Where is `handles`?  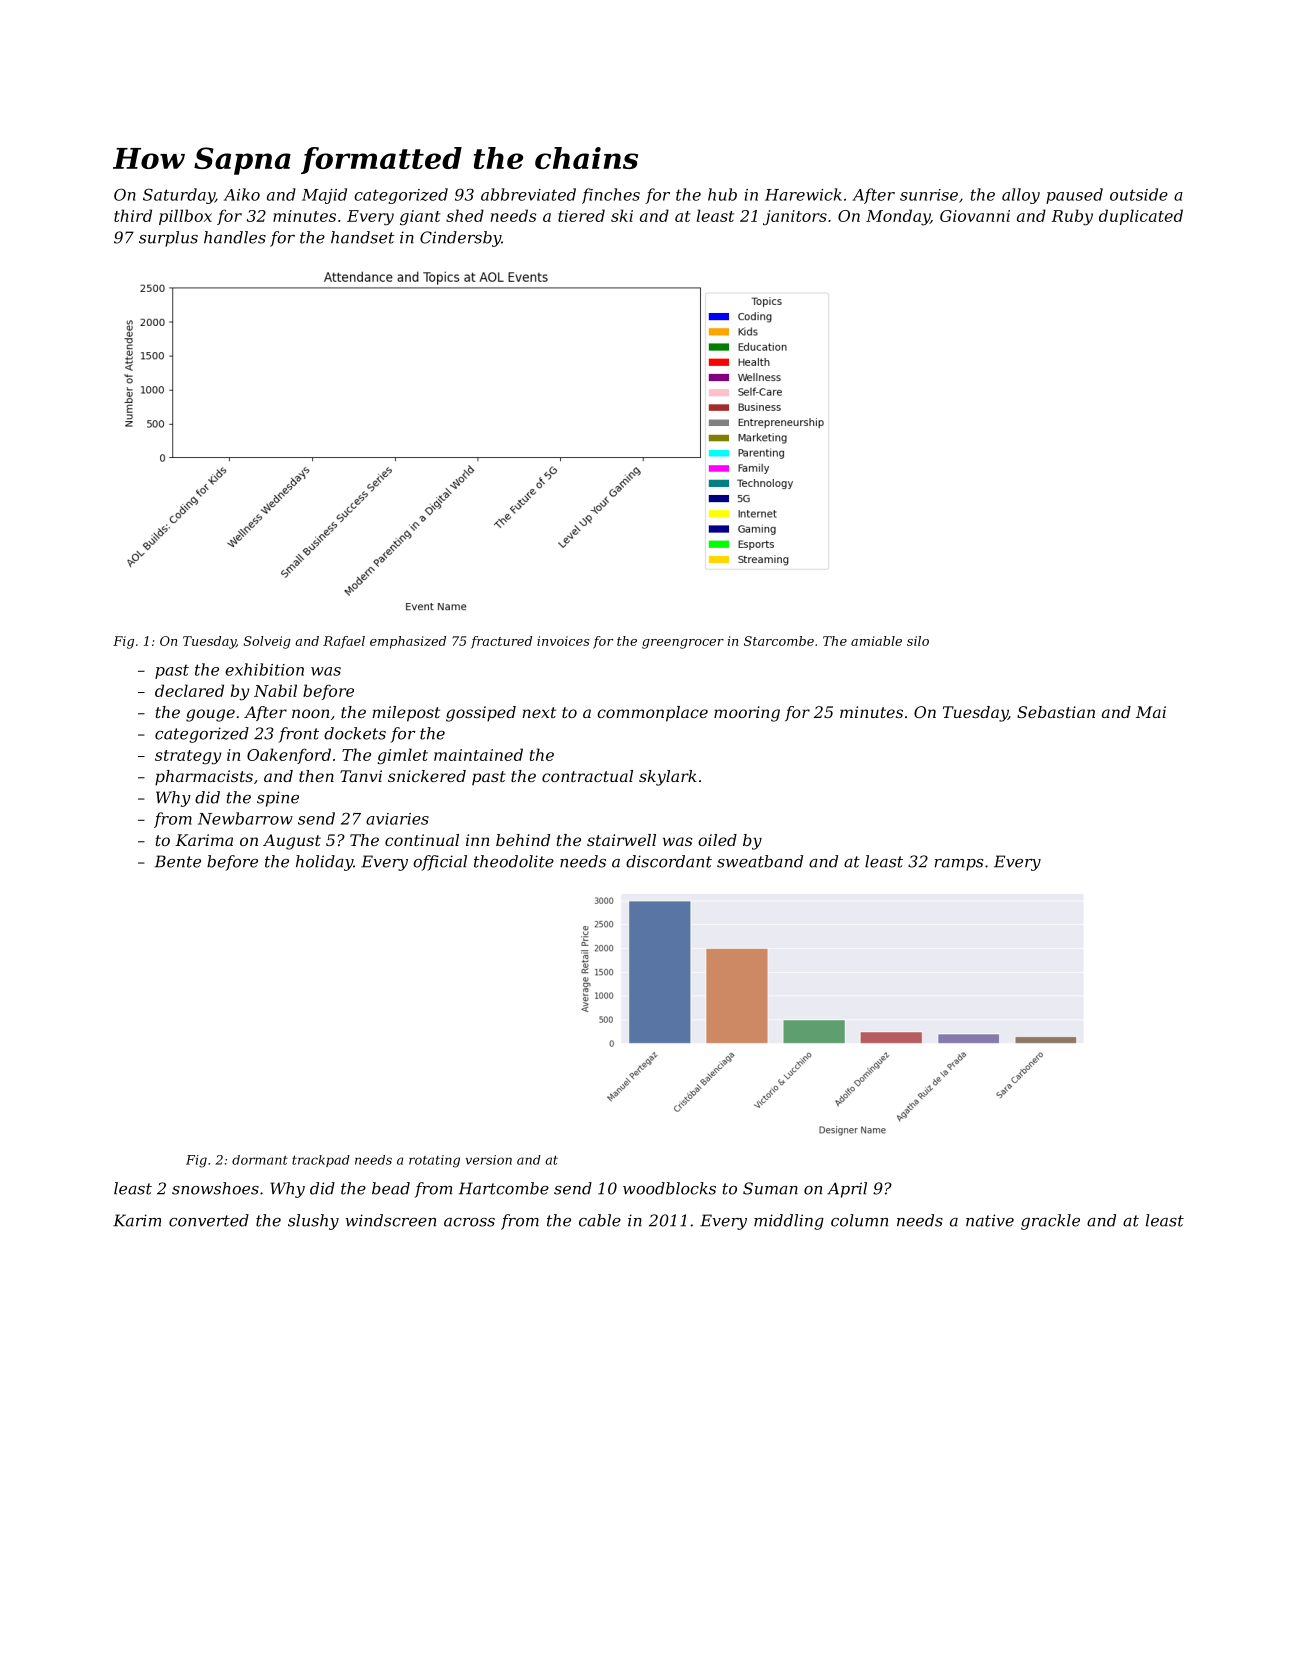
handles is located at coordinates (235, 237).
